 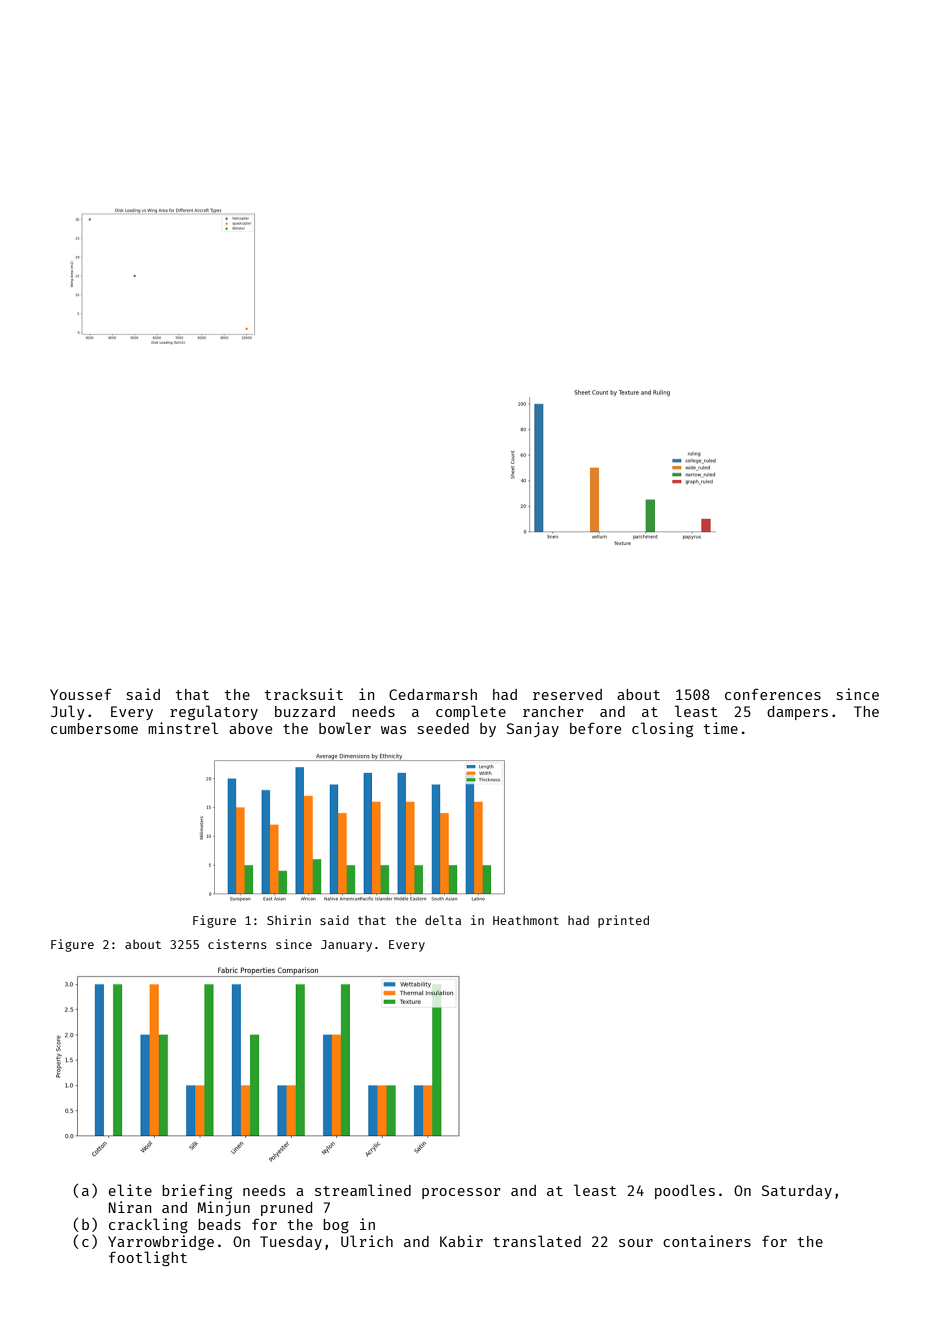 What do you see at coordinates (289, 920) in the document?
I see `Shirin` at bounding box center [289, 920].
